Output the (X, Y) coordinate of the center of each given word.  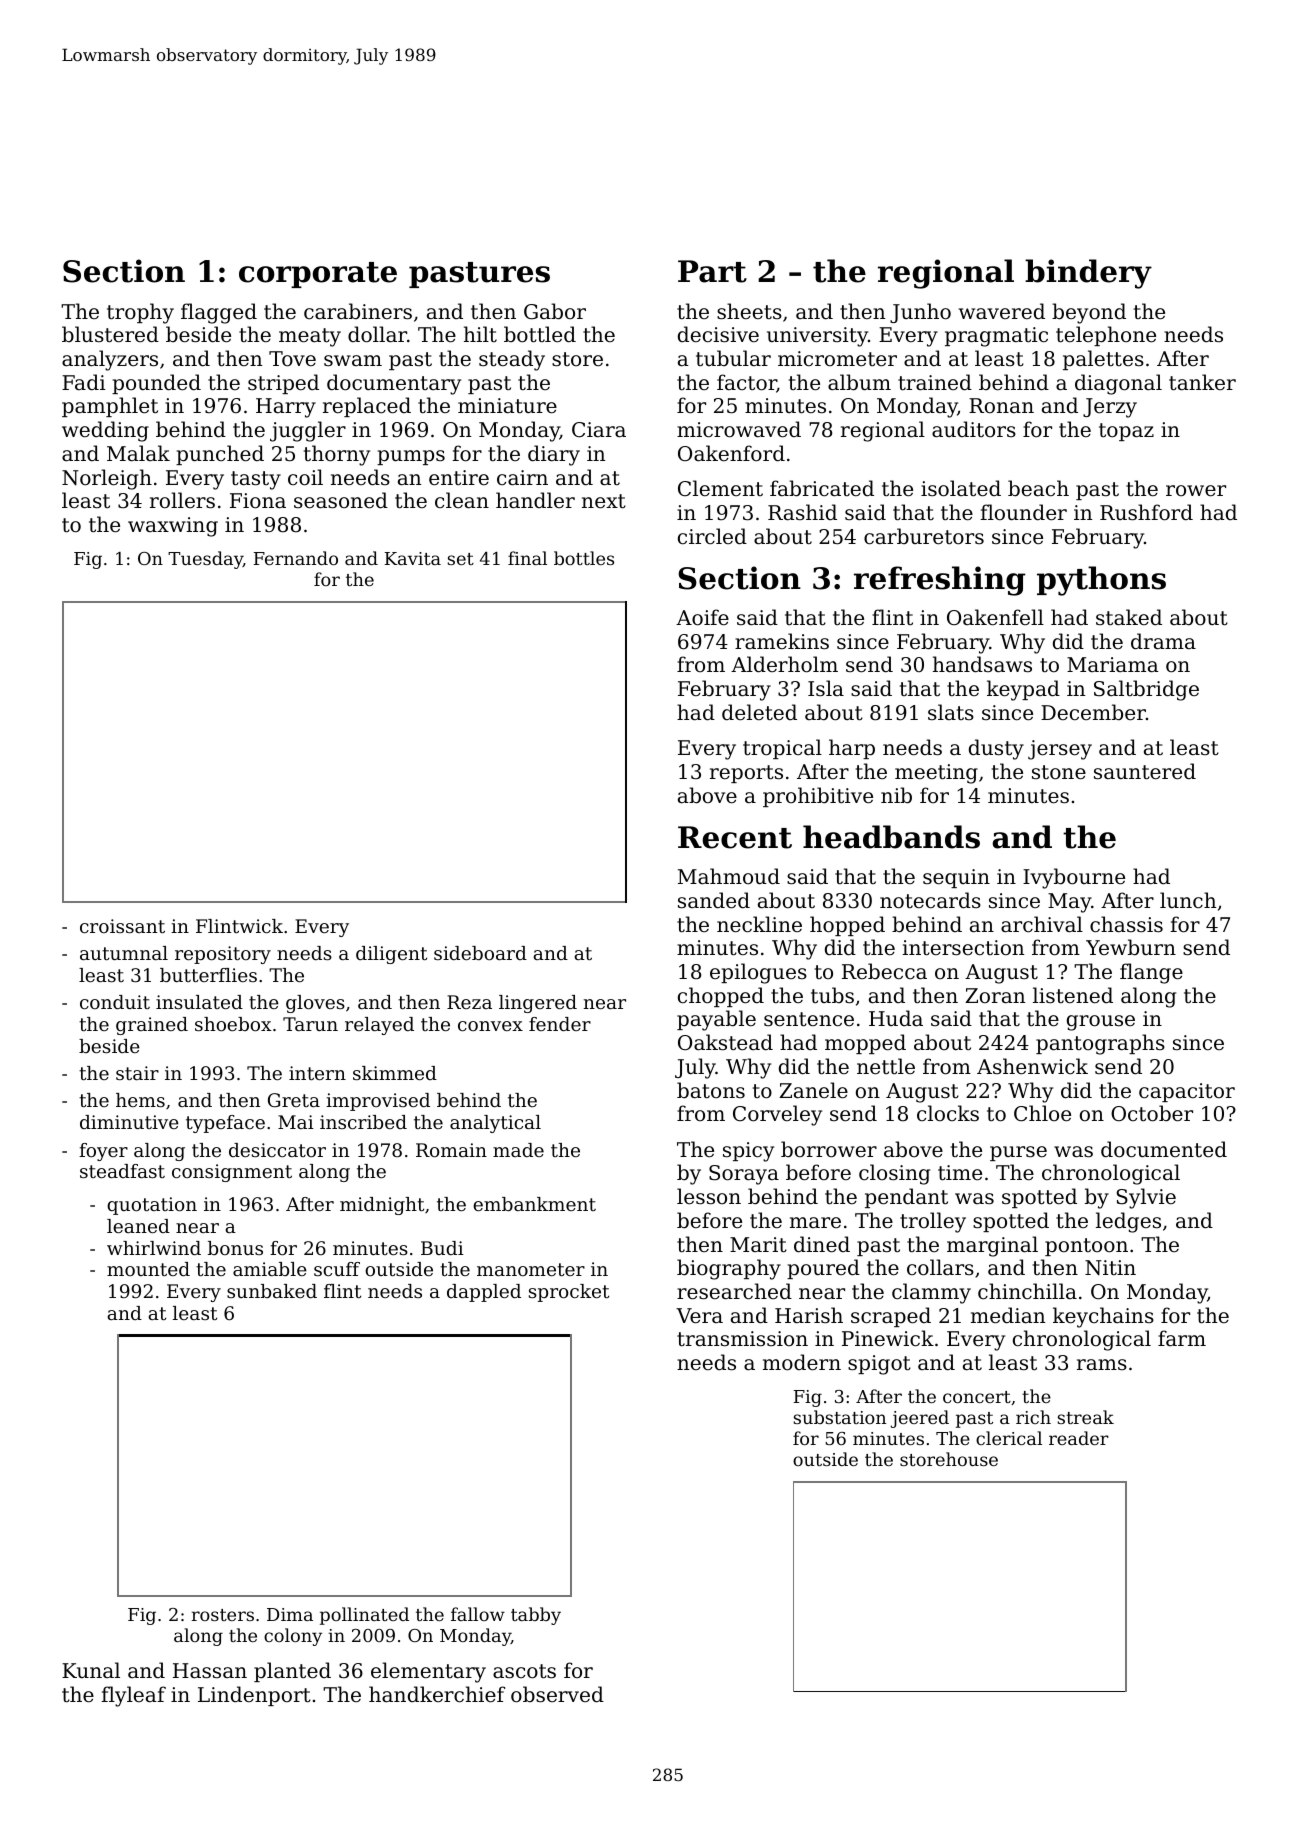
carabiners (358, 311)
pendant (906, 1198)
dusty (996, 749)
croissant (122, 926)
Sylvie (1146, 1198)
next (604, 501)
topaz (1126, 432)
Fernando (296, 558)
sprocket (569, 1293)
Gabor (555, 311)
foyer (103, 1152)
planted (292, 1672)
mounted (148, 1269)
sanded (714, 900)
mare (815, 1222)
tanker (1202, 382)
